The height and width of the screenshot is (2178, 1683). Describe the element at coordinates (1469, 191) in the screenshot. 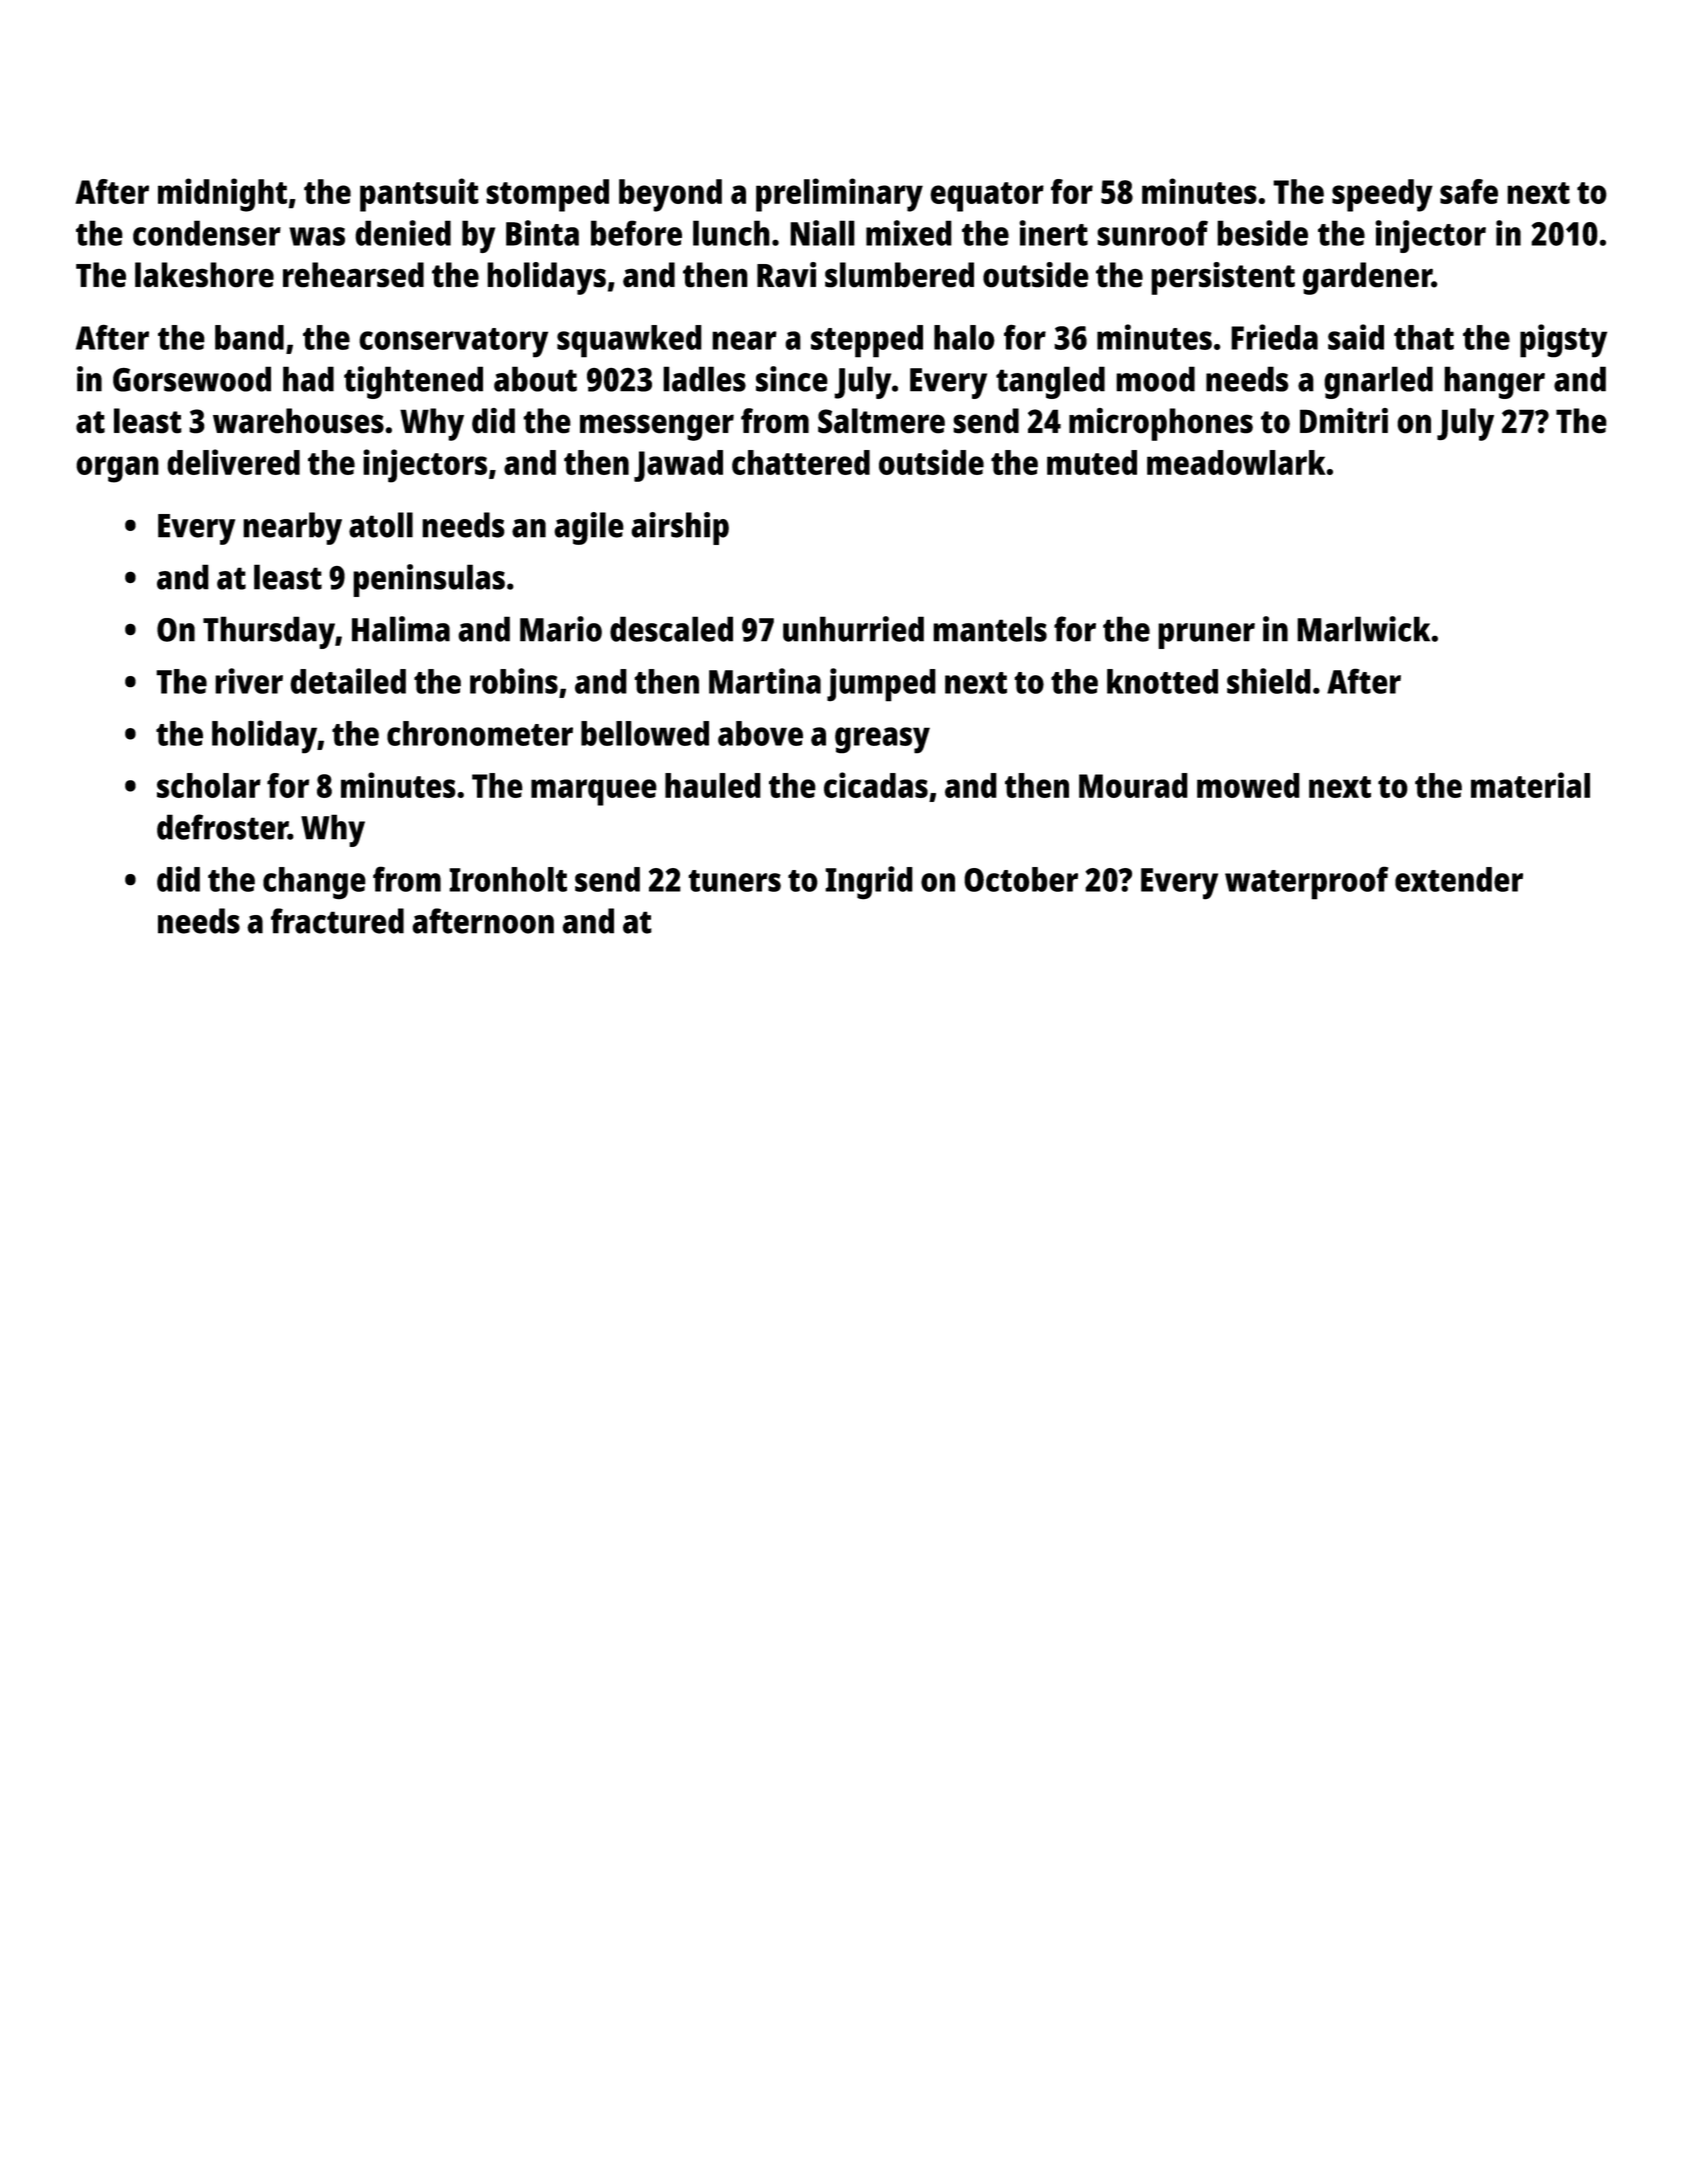

I see `safe` at that location.
